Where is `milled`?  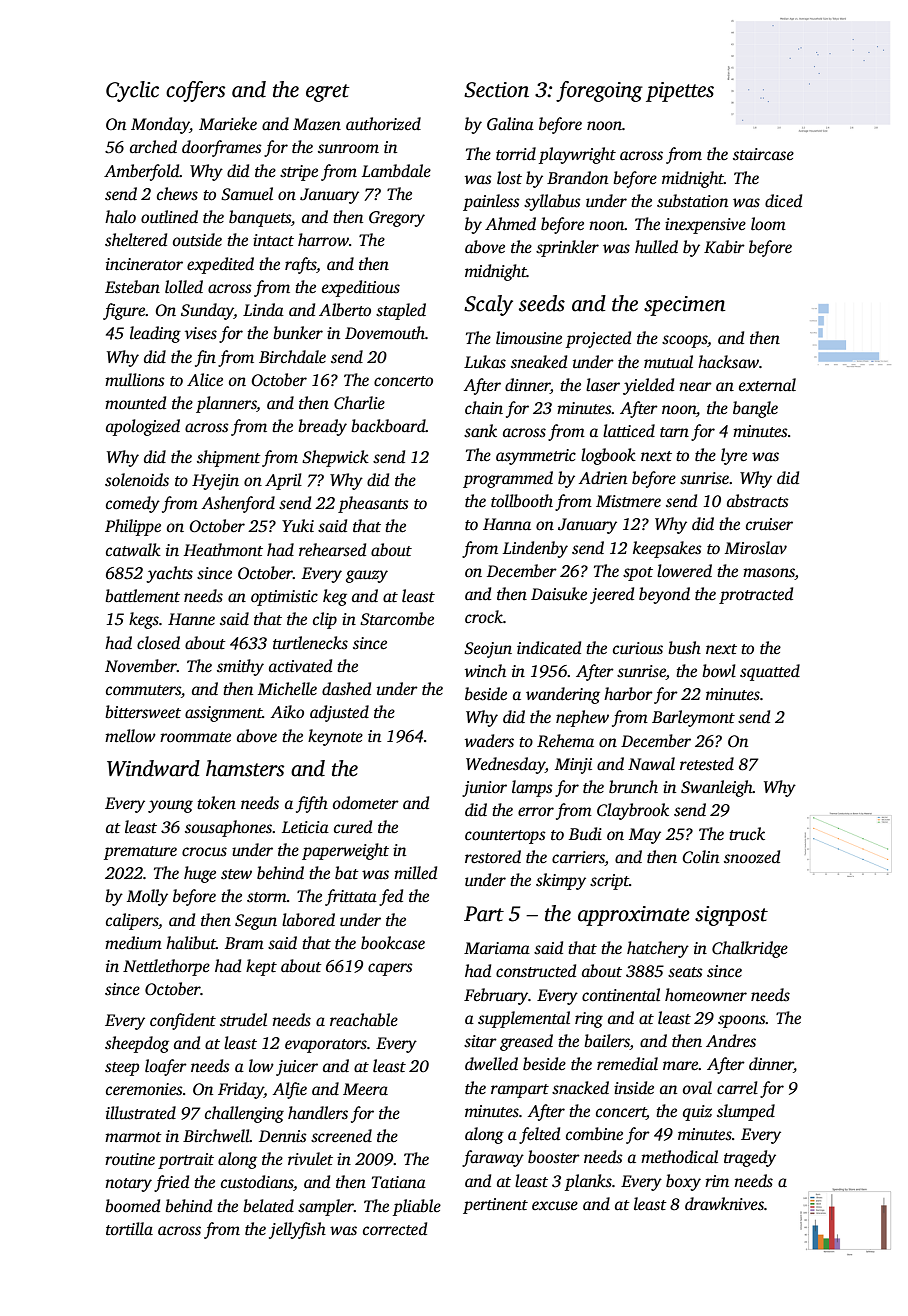
milled is located at coordinates (415, 873).
